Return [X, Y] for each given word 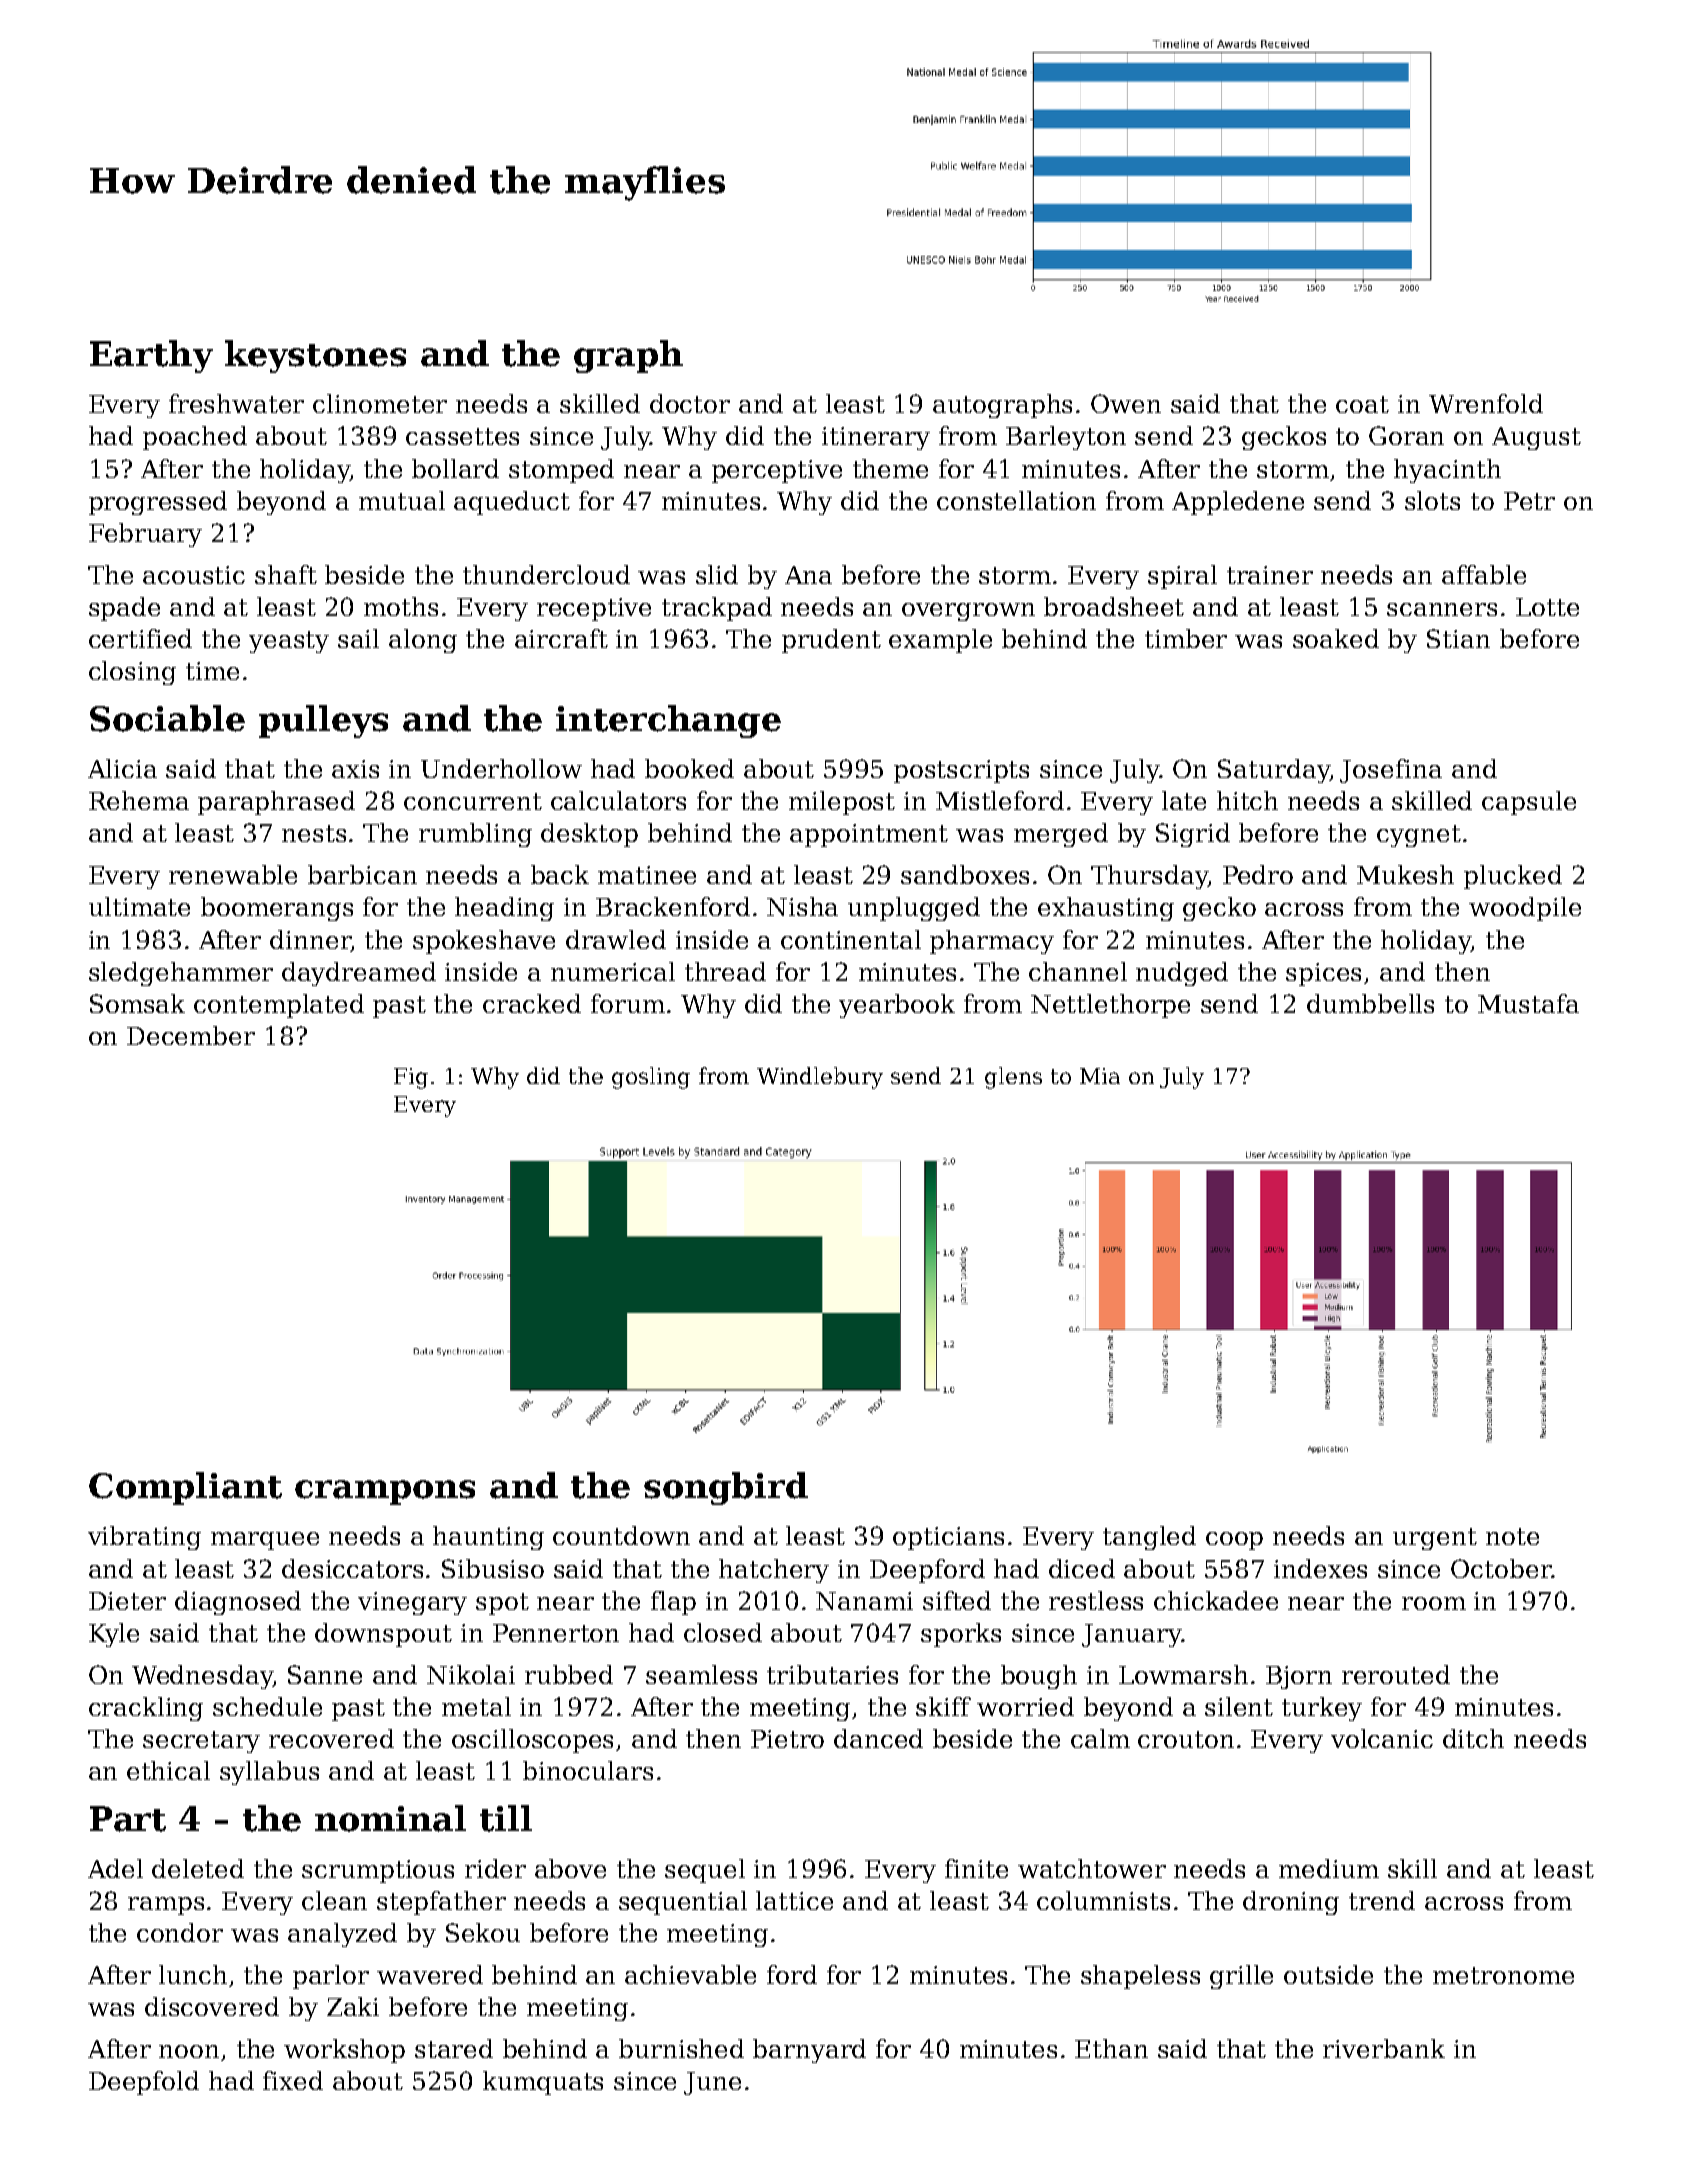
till [506, 1818]
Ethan [1111, 2048]
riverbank [1384, 2048]
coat [1362, 404]
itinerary [876, 438]
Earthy [151, 356]
